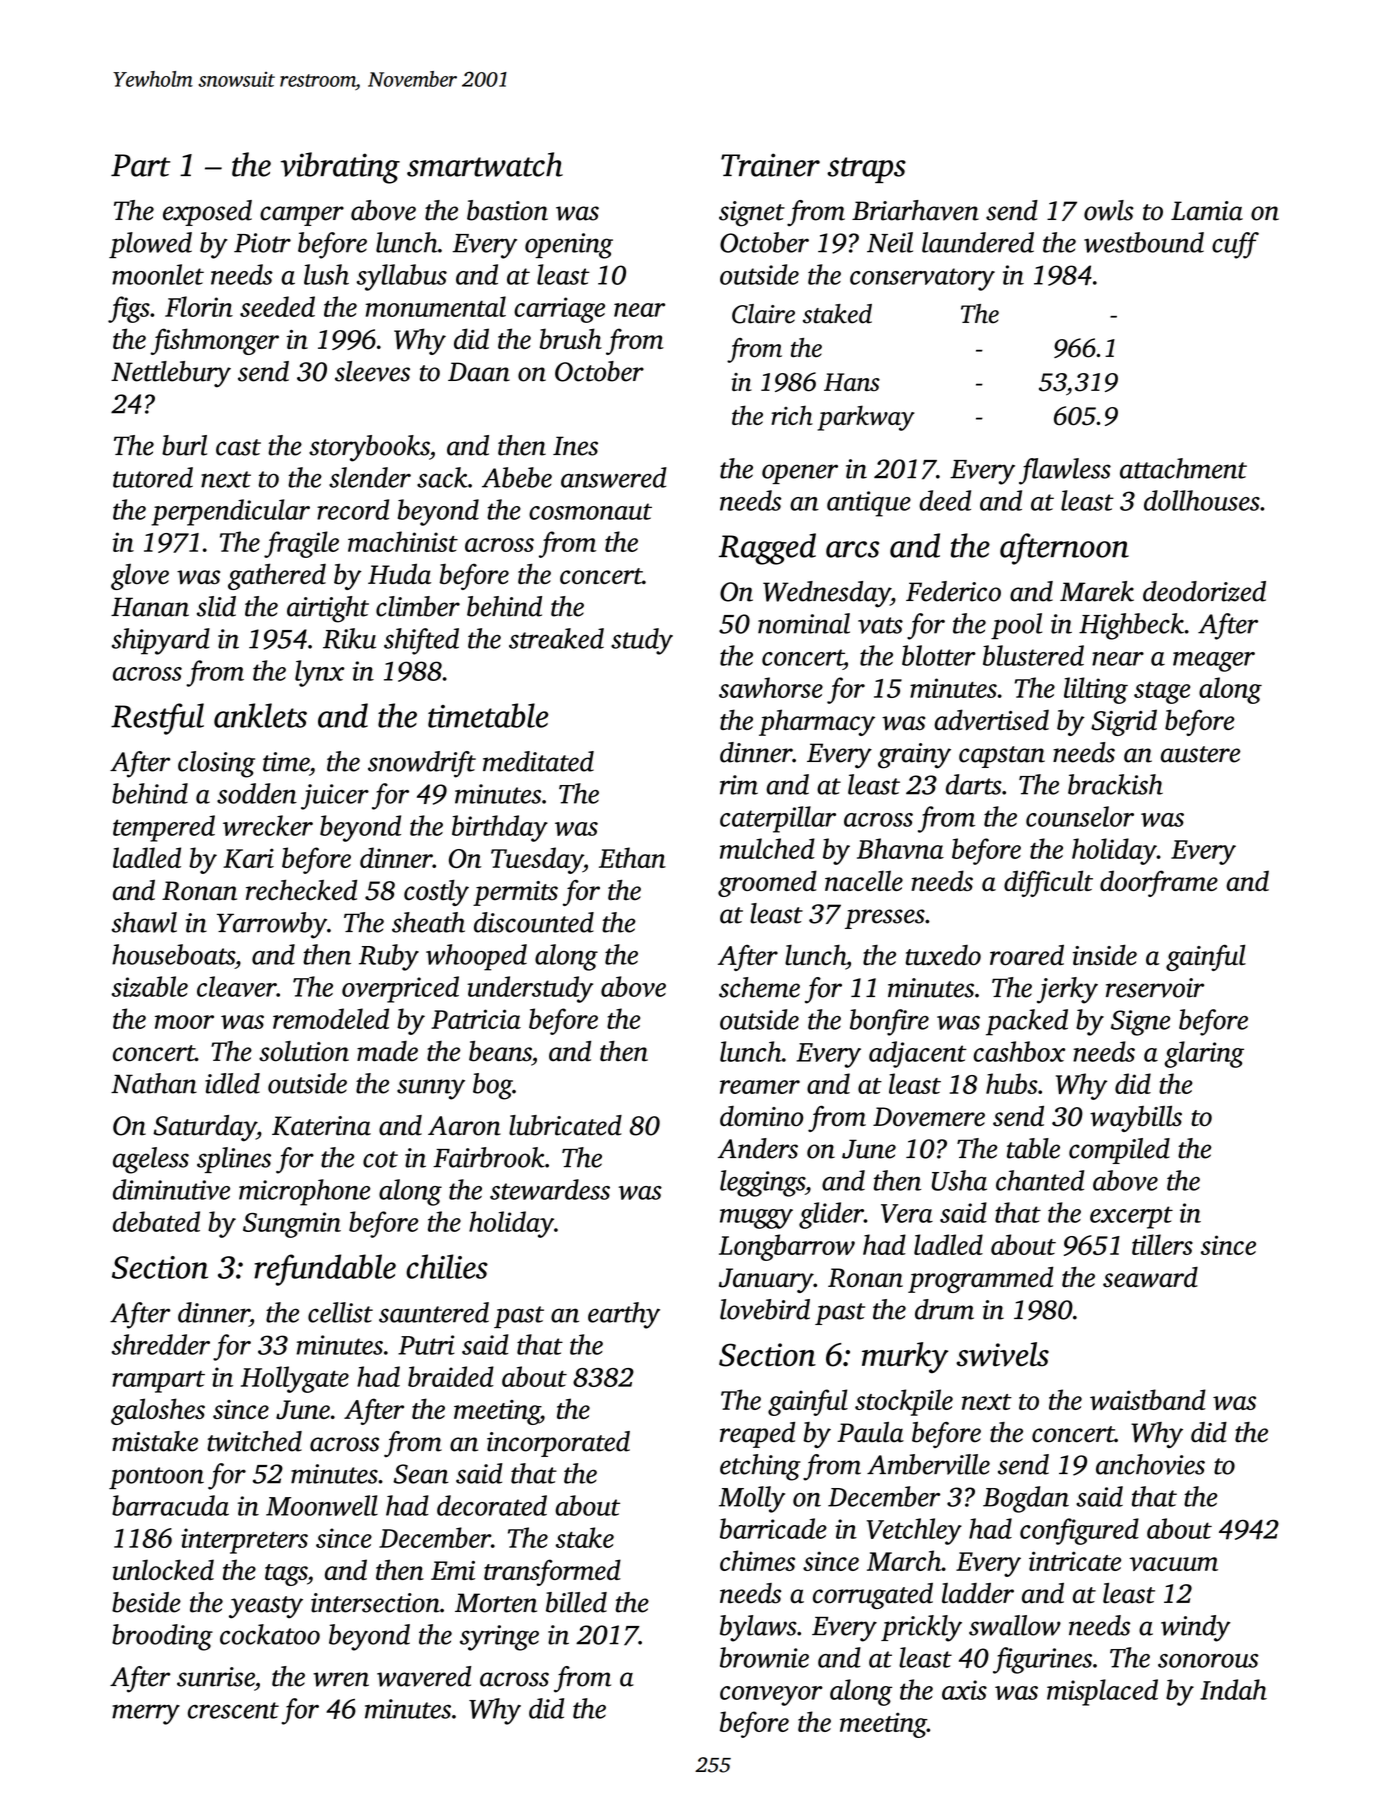 The height and width of the document is (1801, 1392). I want to click on Lamia, so click(1207, 211).
